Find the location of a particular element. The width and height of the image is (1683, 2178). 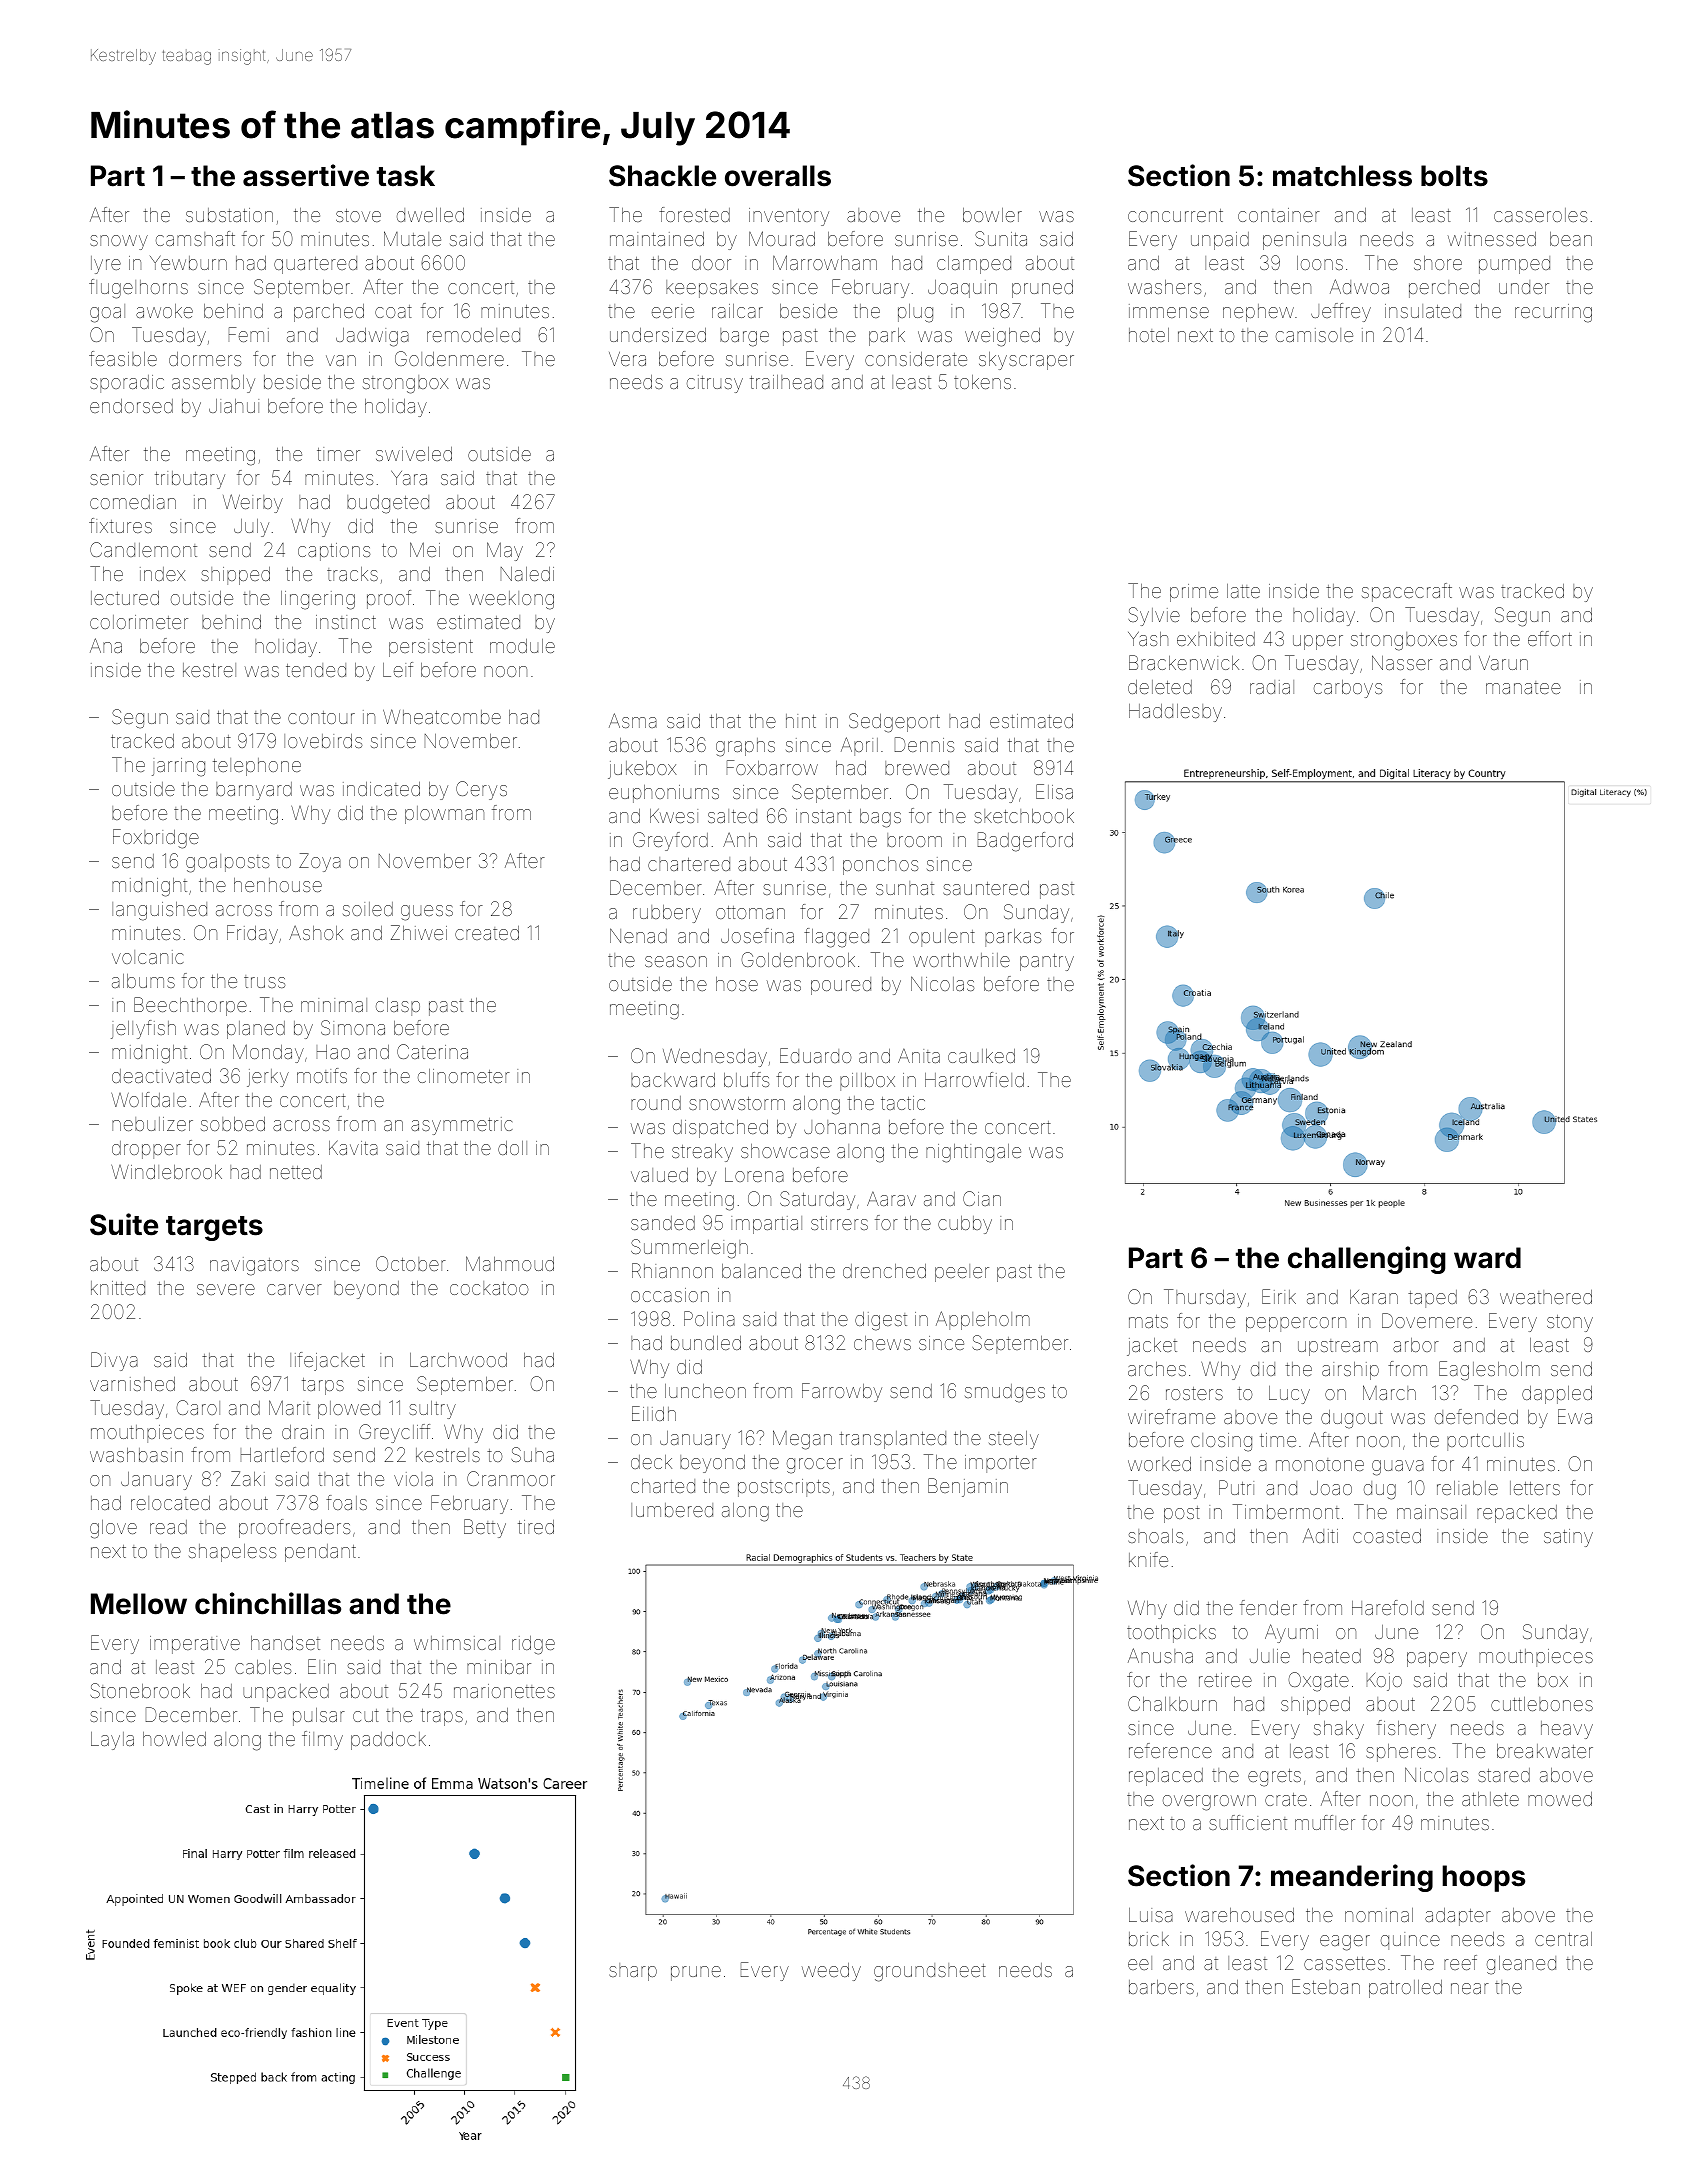

foals is located at coordinates (346, 1502).
